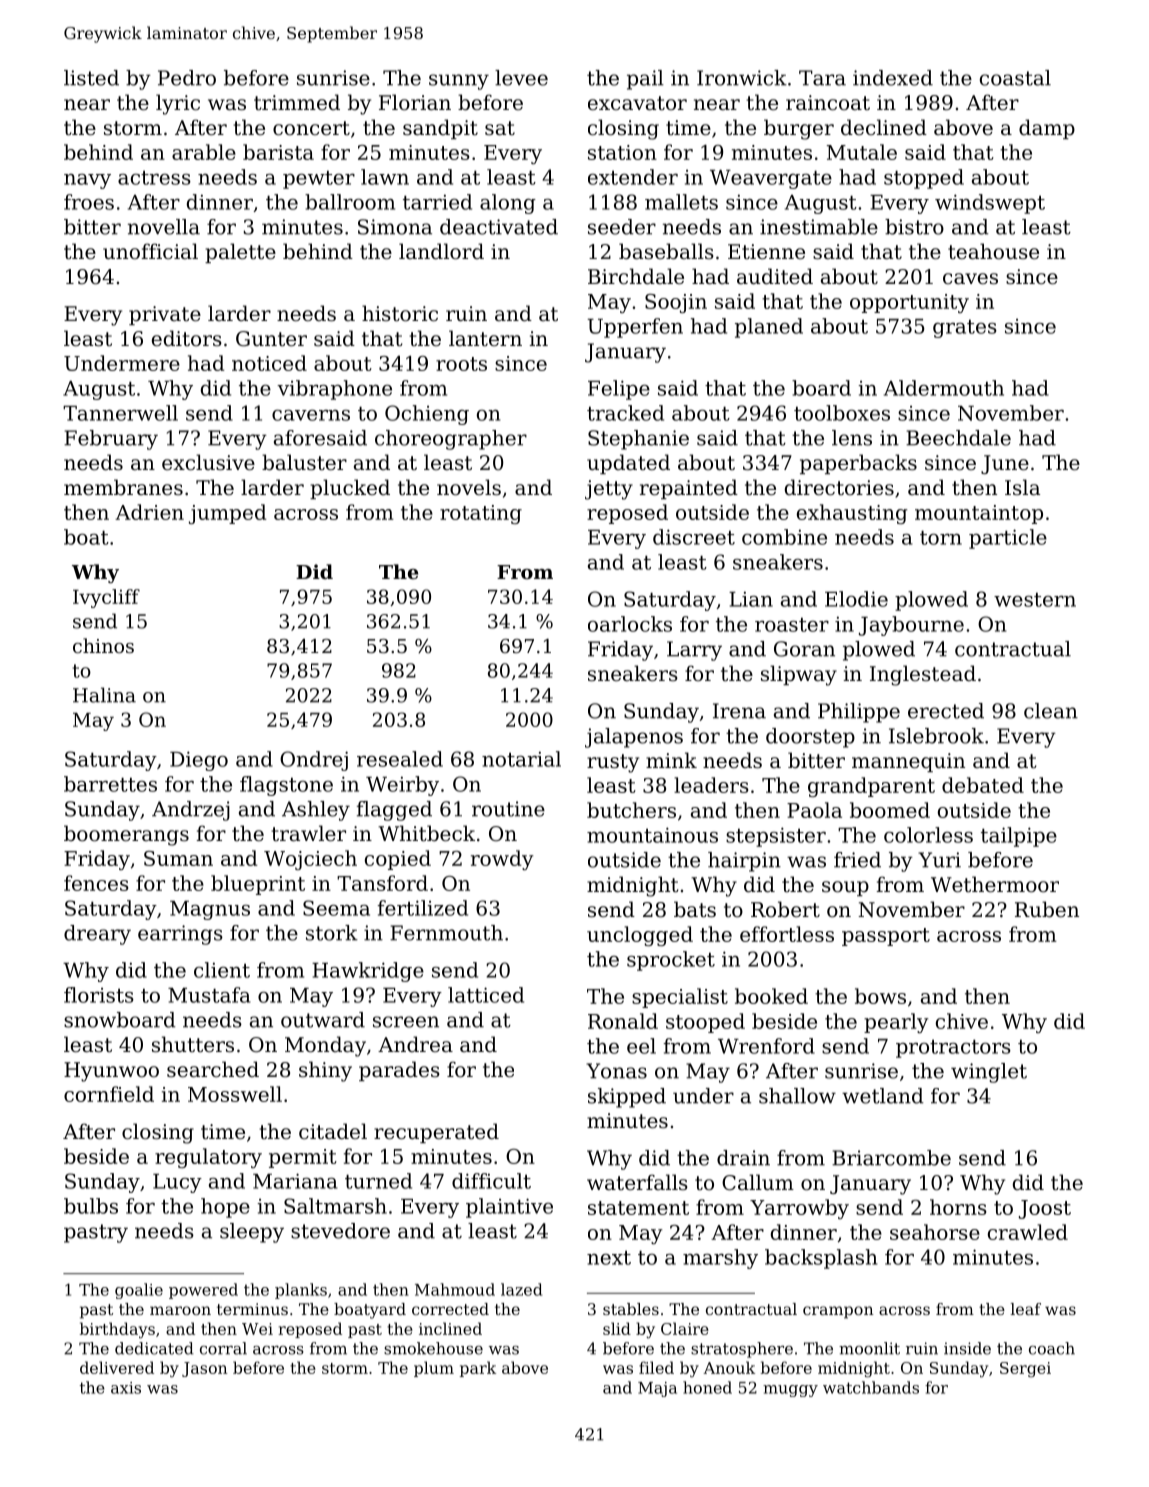 The height and width of the screenshot is (1487, 1149). What do you see at coordinates (123, 487) in the screenshot?
I see `membranes` at bounding box center [123, 487].
